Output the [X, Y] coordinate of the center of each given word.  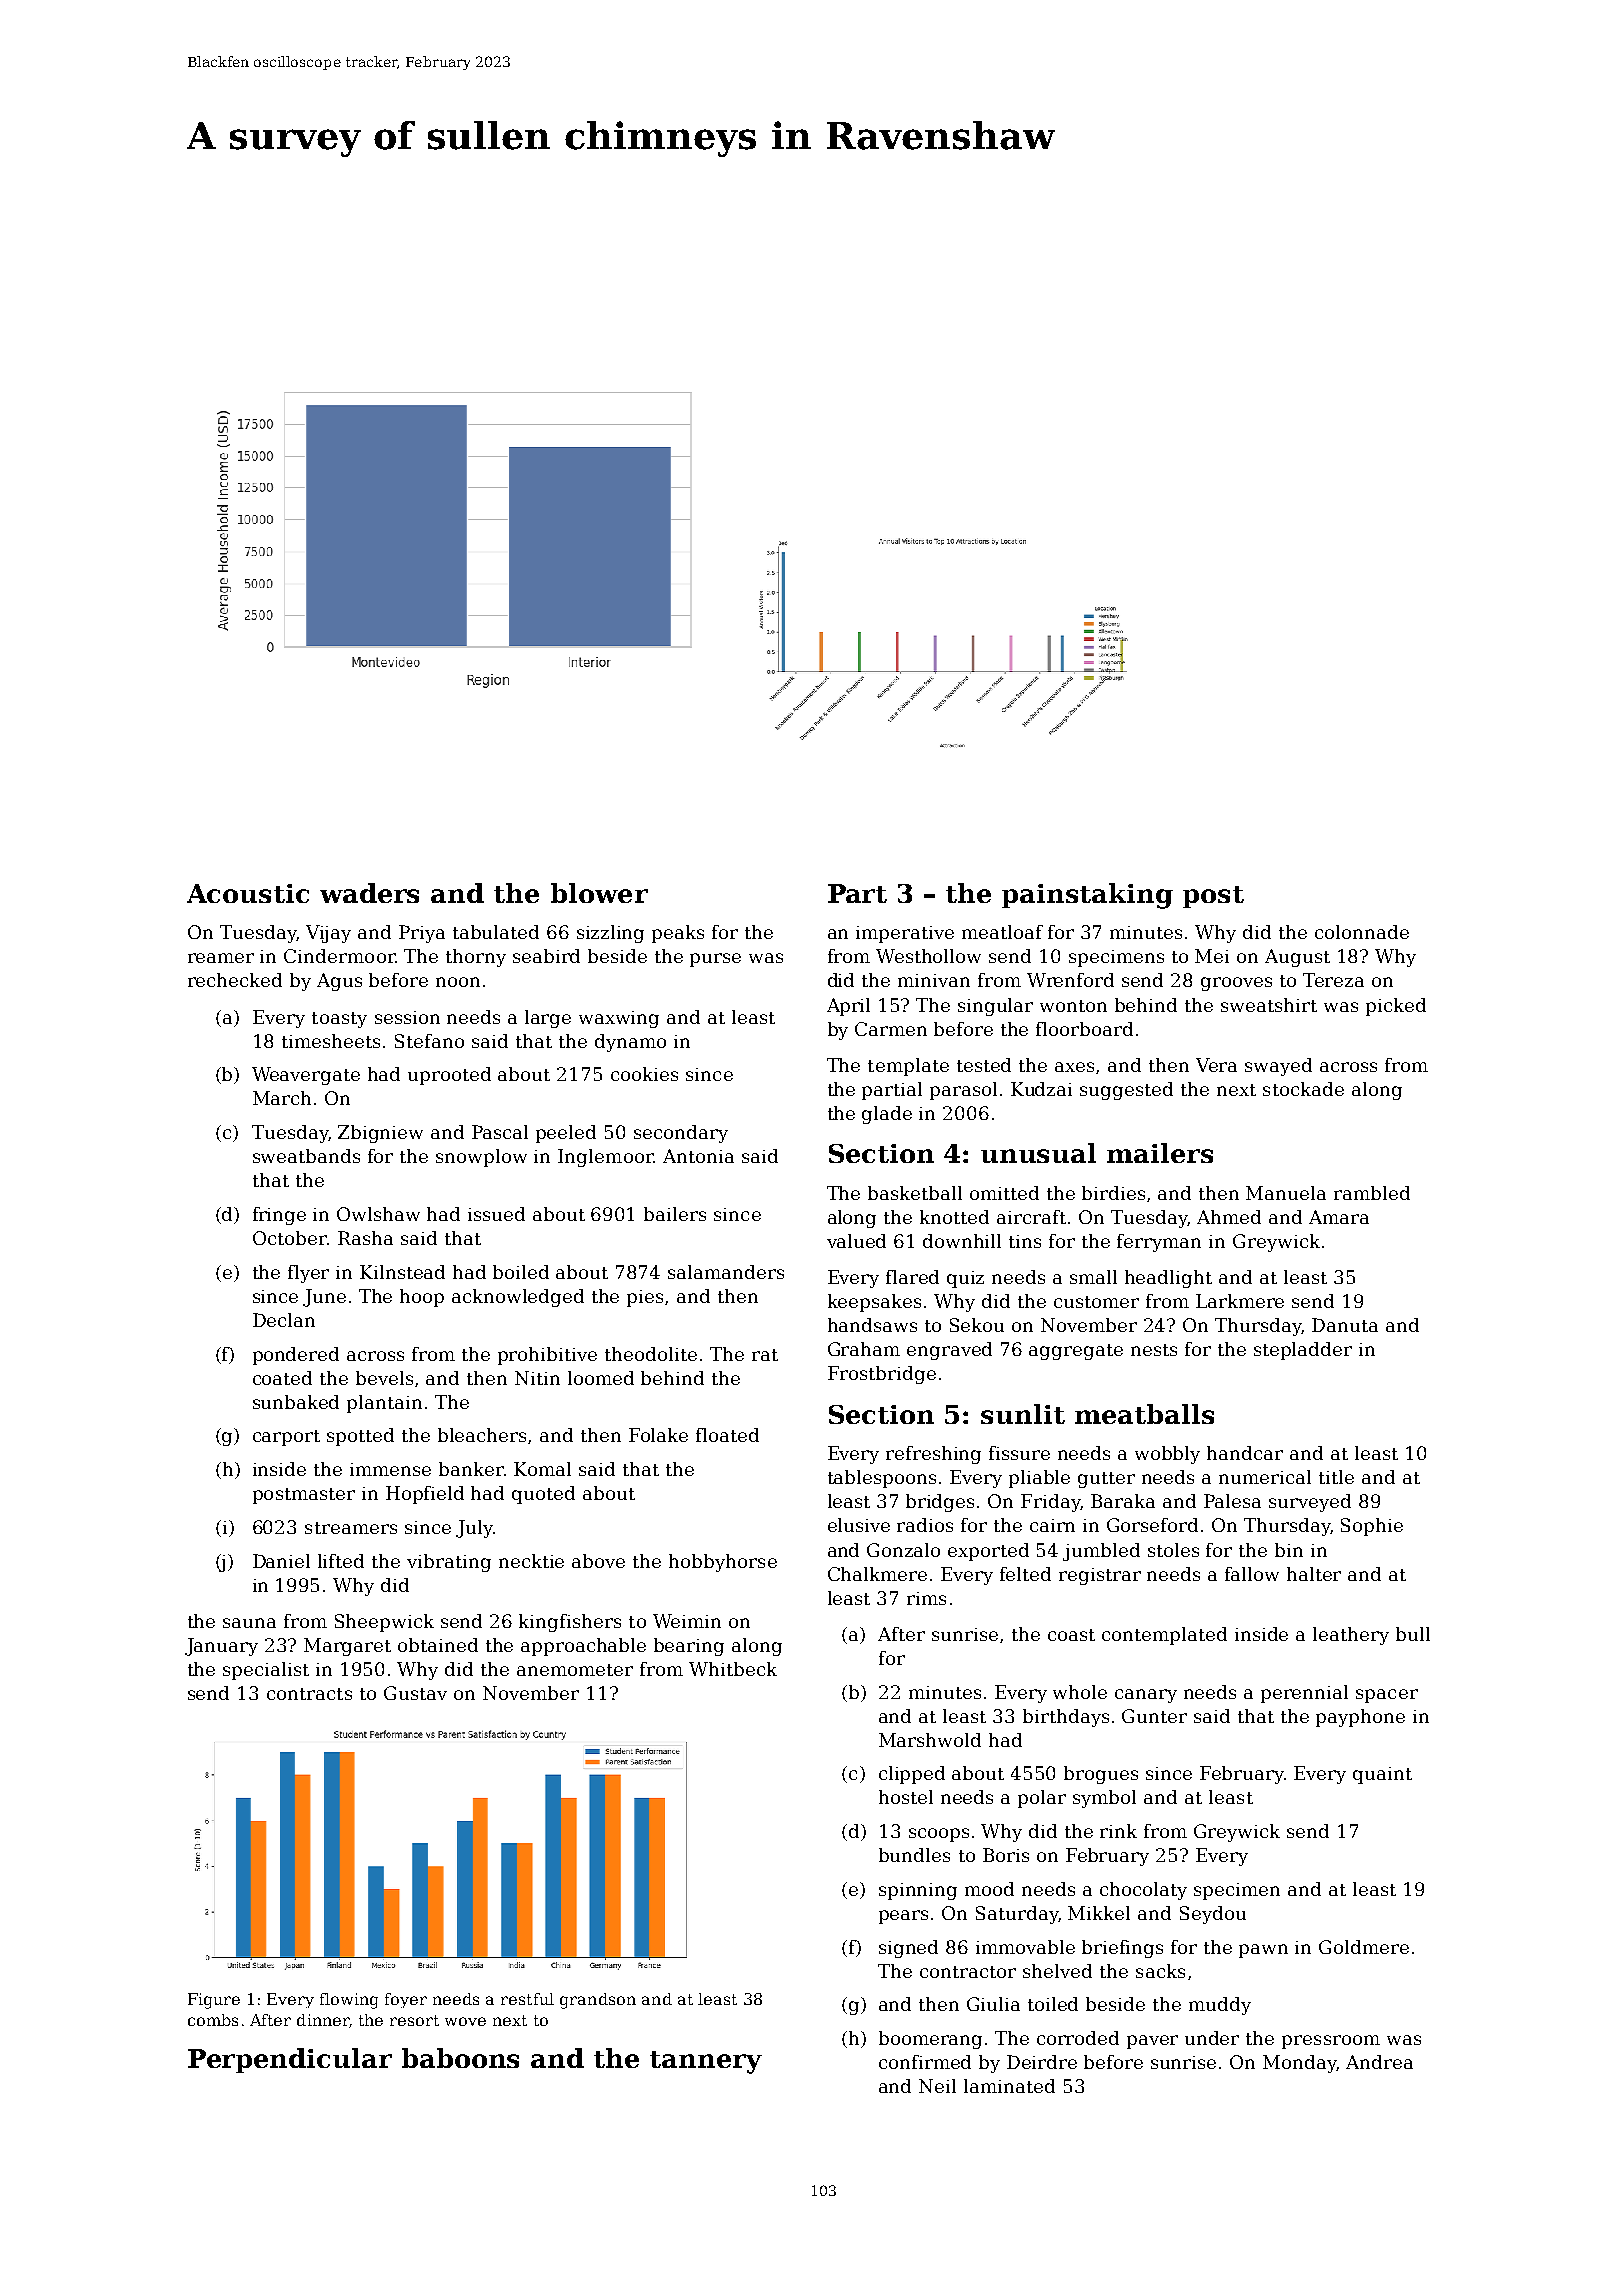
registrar [1100, 1576]
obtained [438, 1645]
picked [1396, 1007]
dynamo [630, 1043]
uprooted [449, 1076]
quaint [1382, 1775]
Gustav [415, 1693]
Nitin [537, 1378]
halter [1314, 1574]
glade [887, 1115]
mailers [1160, 1153]
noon [458, 982]
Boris [1006, 1855]
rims [926, 1598]
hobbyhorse [723, 1563]
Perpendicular [290, 2060]
